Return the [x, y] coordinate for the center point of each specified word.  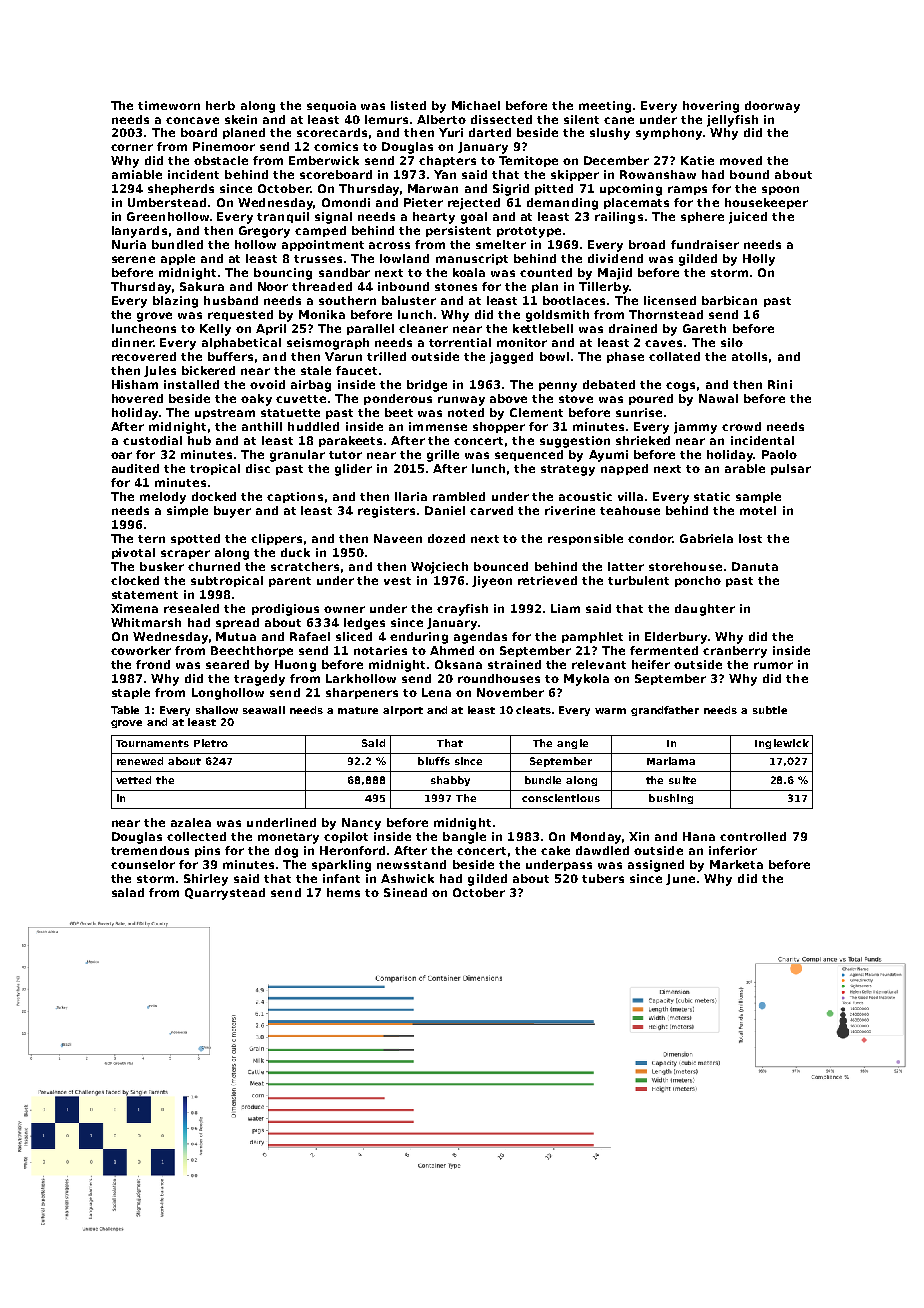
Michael [476, 105]
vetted [133, 780]
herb [220, 105]
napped [624, 469]
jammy [695, 428]
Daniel [445, 510]
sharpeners [362, 693]
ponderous [398, 399]
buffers [230, 356]
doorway [772, 107]
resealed [191, 608]
